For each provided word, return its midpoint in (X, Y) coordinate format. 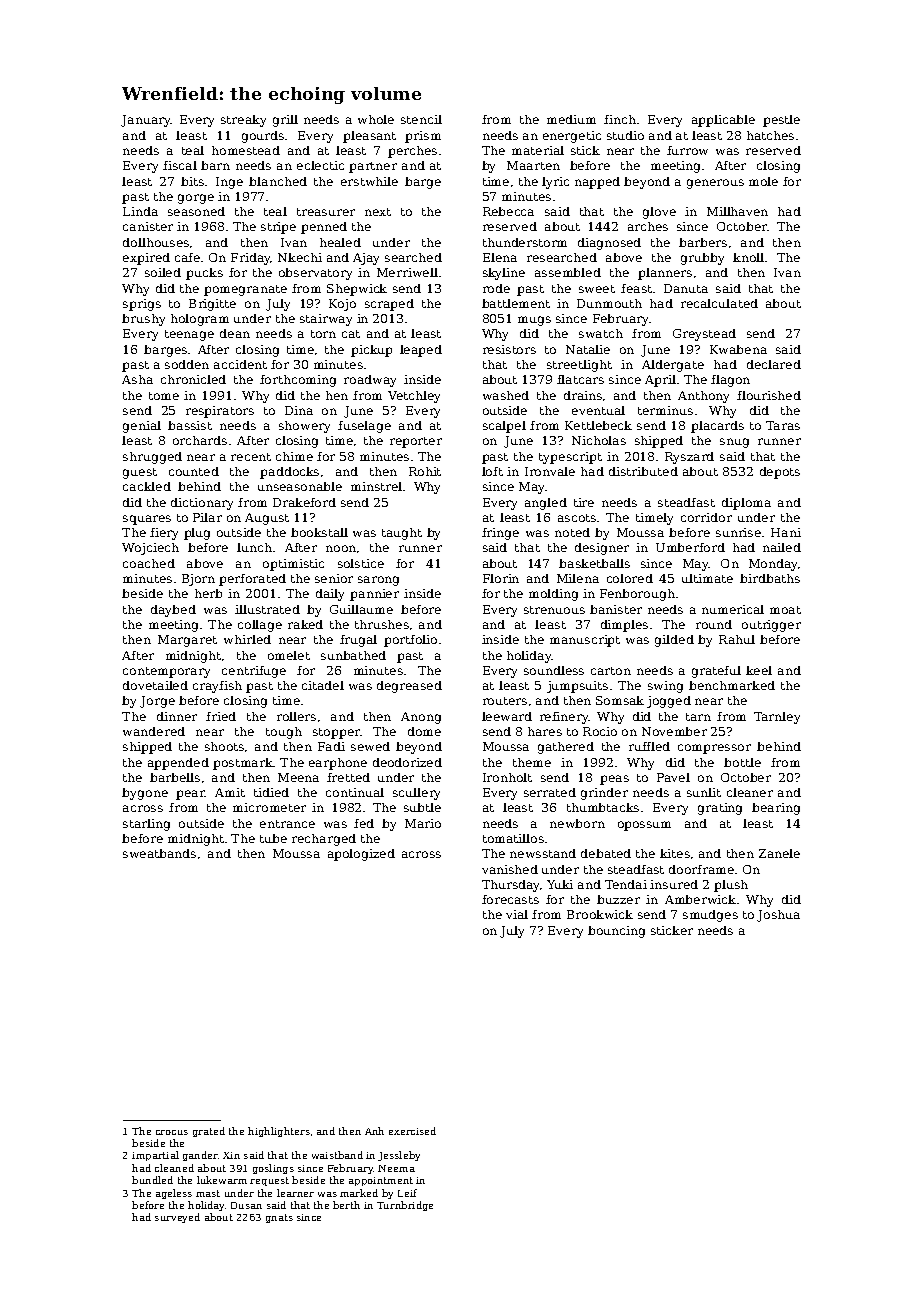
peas (614, 780)
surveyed (177, 1218)
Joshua (778, 916)
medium (571, 119)
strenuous (554, 610)
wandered (154, 731)
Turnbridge (405, 1206)
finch (620, 119)
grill (285, 121)
